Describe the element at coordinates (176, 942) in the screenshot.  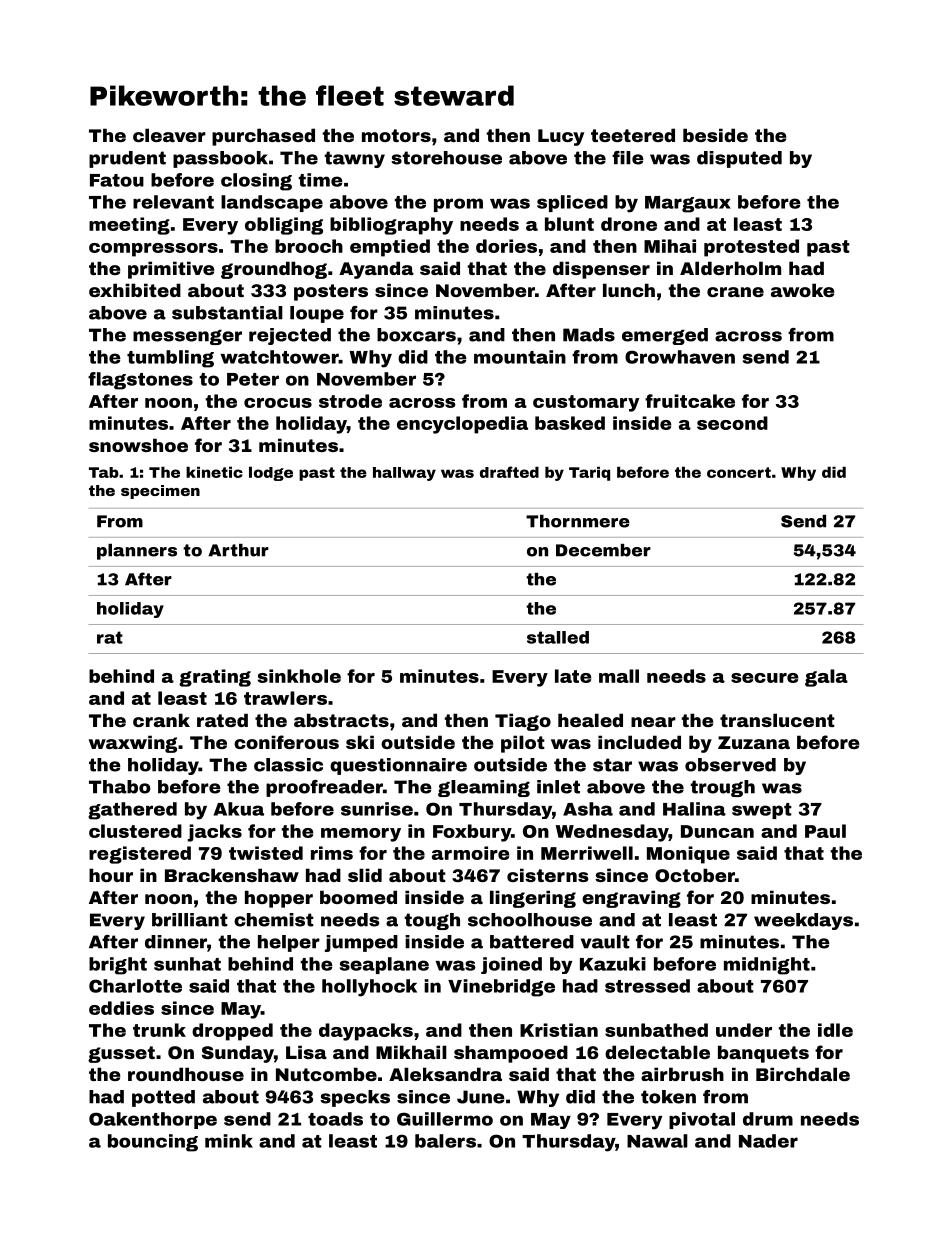
I see `dinner` at that location.
